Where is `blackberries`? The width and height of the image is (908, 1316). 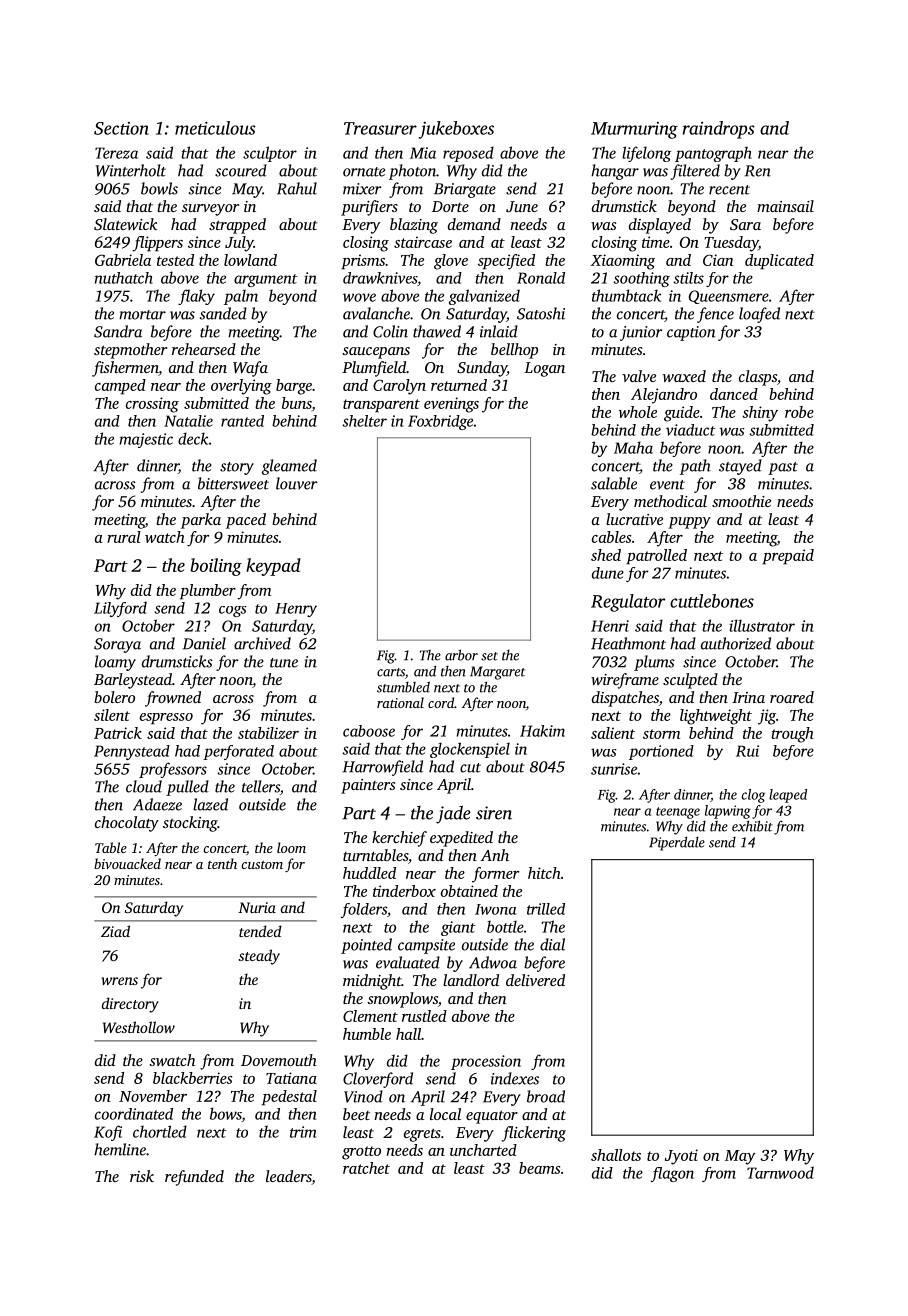 blackberries is located at coordinates (192, 1078).
